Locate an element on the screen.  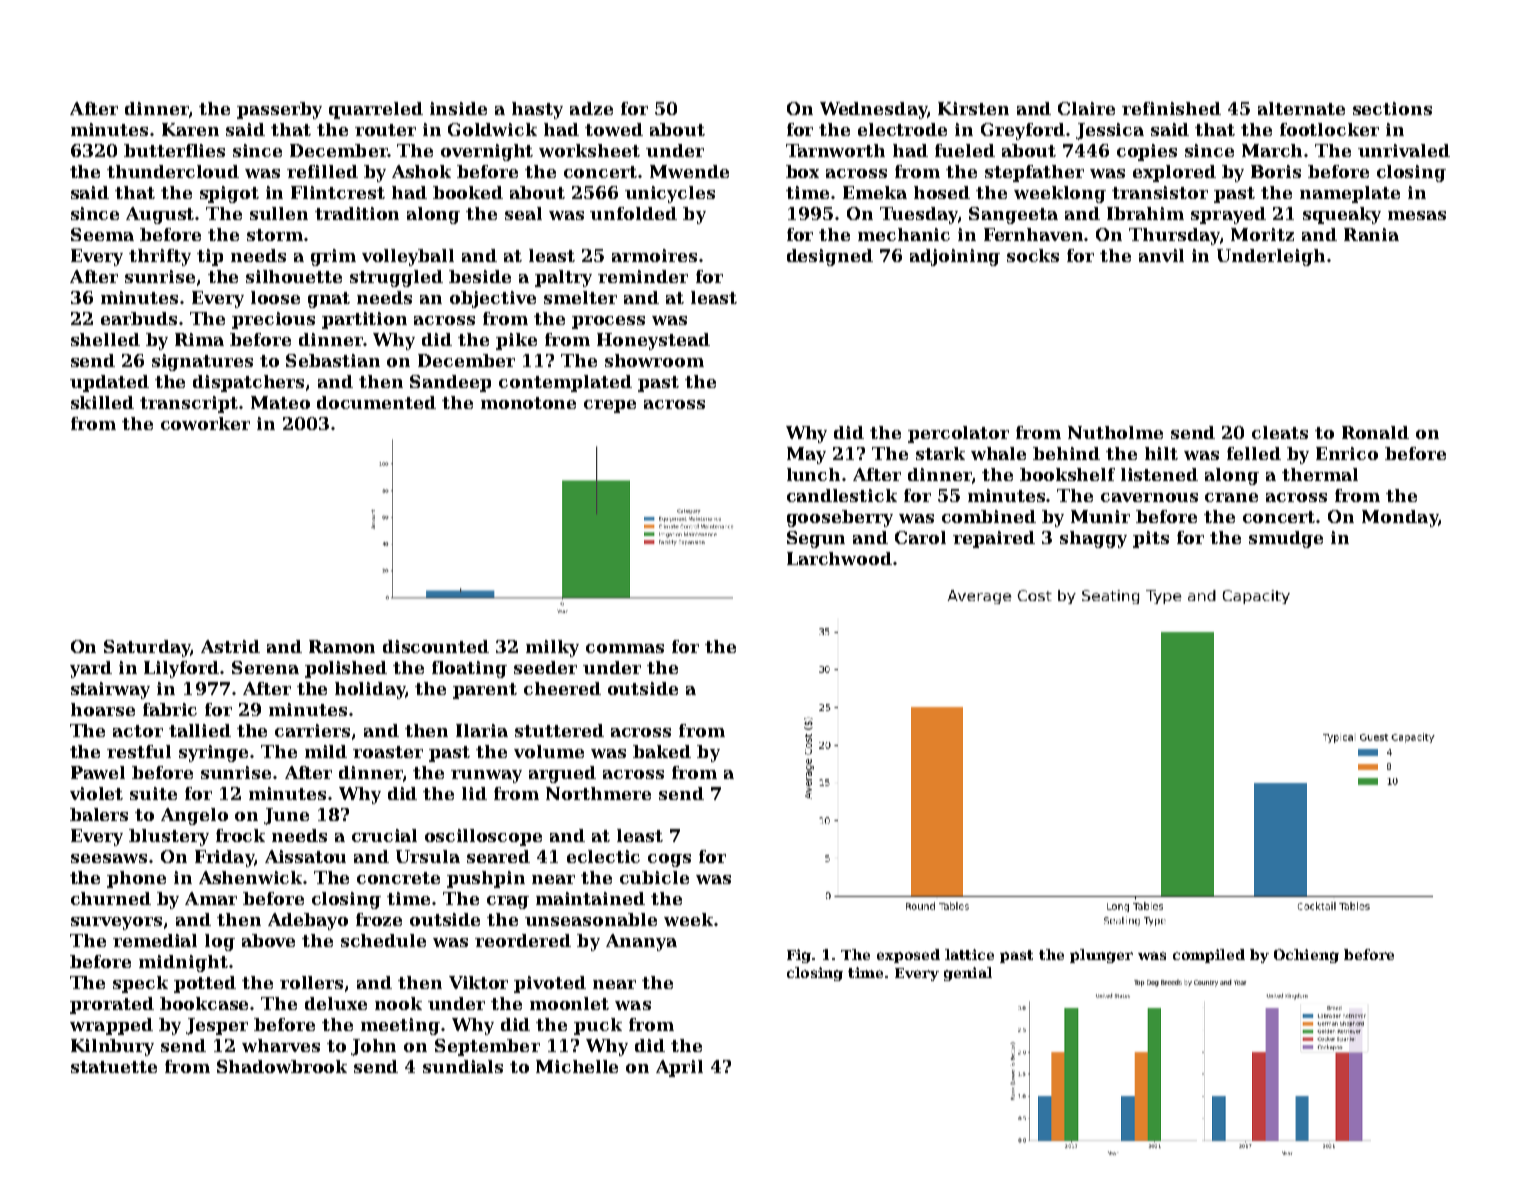
yard is located at coordinates (91, 669).
